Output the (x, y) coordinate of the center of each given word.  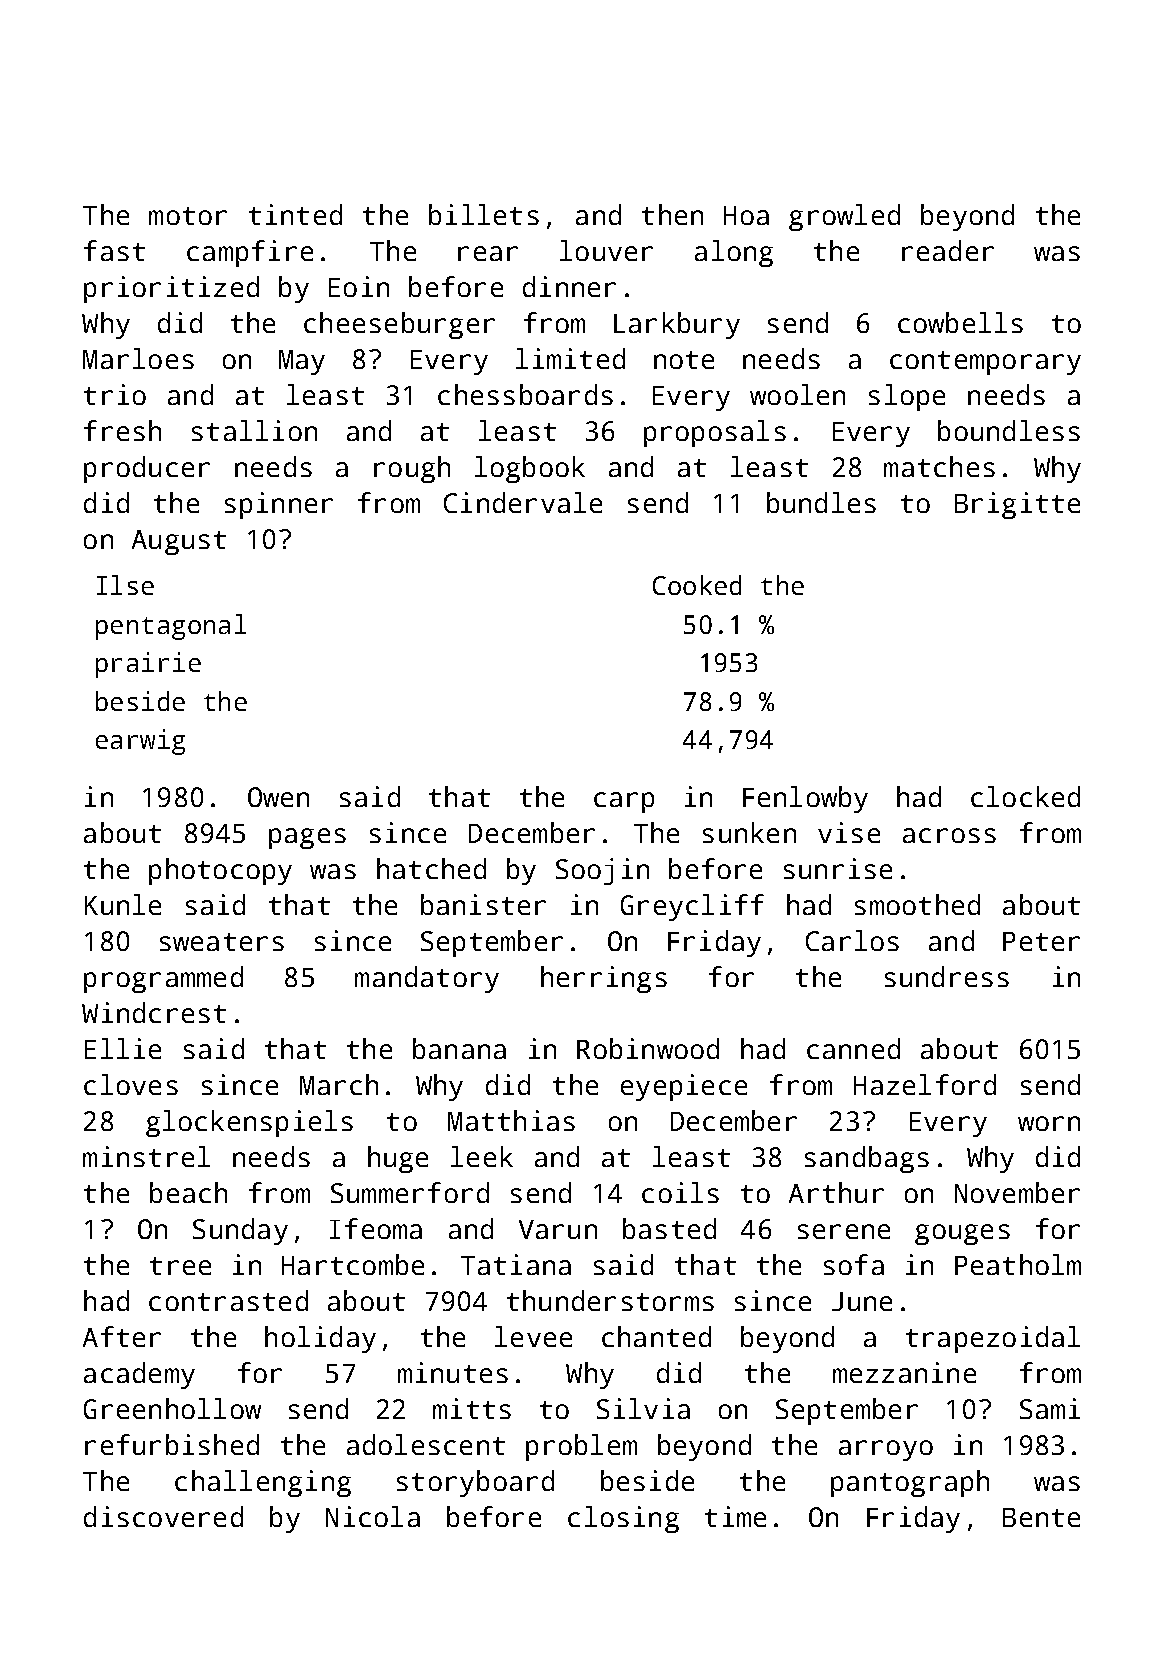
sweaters (222, 942)
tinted (295, 214)
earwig (140, 742)
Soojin (602, 871)
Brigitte (1017, 505)
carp (624, 802)
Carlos (852, 940)
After (122, 1336)
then (672, 214)
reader (948, 250)
